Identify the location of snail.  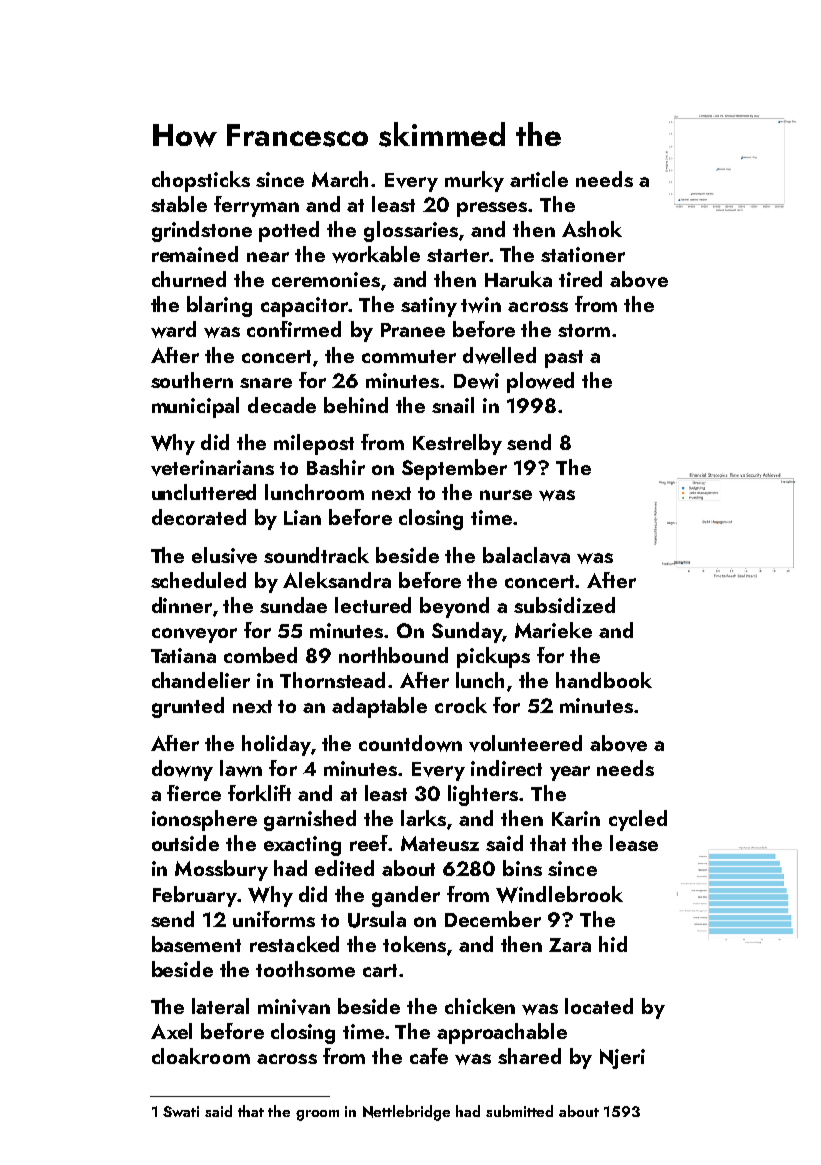
(453, 405).
